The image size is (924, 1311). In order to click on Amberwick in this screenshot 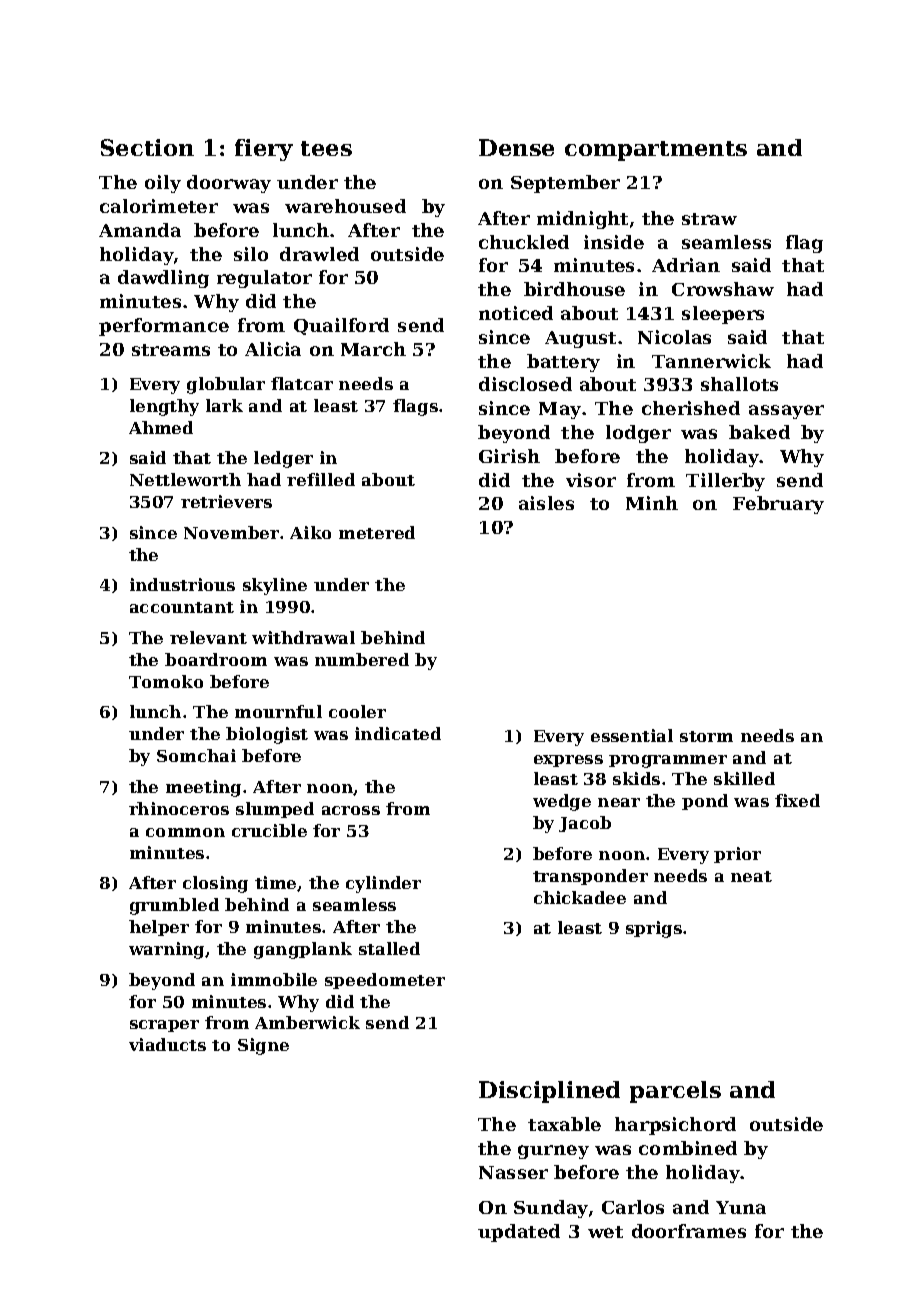, I will do `click(307, 1022)`.
